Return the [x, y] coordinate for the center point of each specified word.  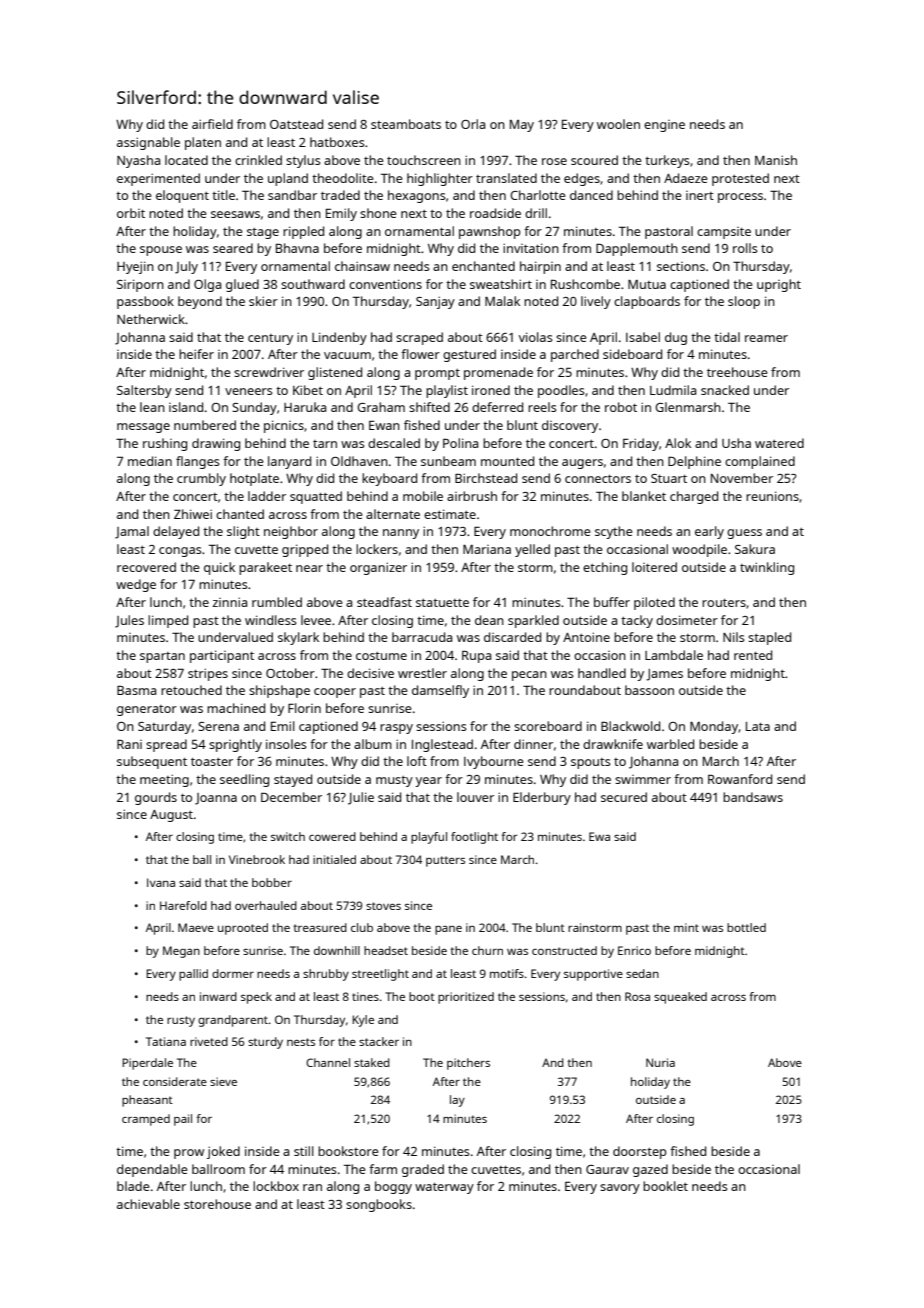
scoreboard [548, 726]
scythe [614, 532]
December [291, 797]
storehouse [217, 1204]
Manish [776, 160]
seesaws [235, 214]
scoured [594, 160]
